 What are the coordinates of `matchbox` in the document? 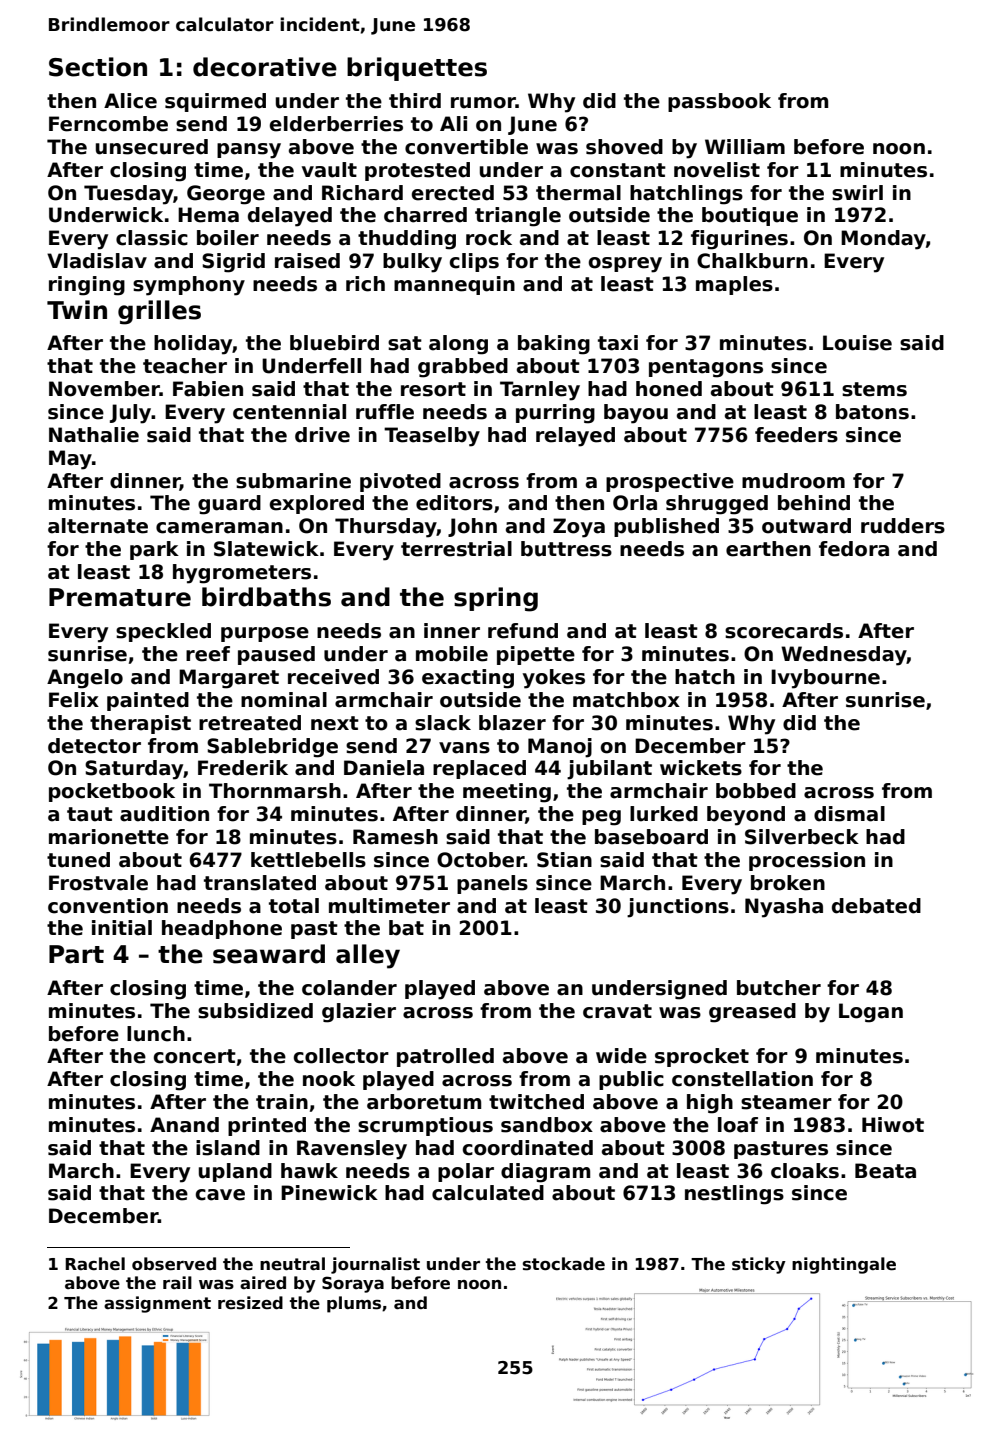 It's located at (626, 700).
